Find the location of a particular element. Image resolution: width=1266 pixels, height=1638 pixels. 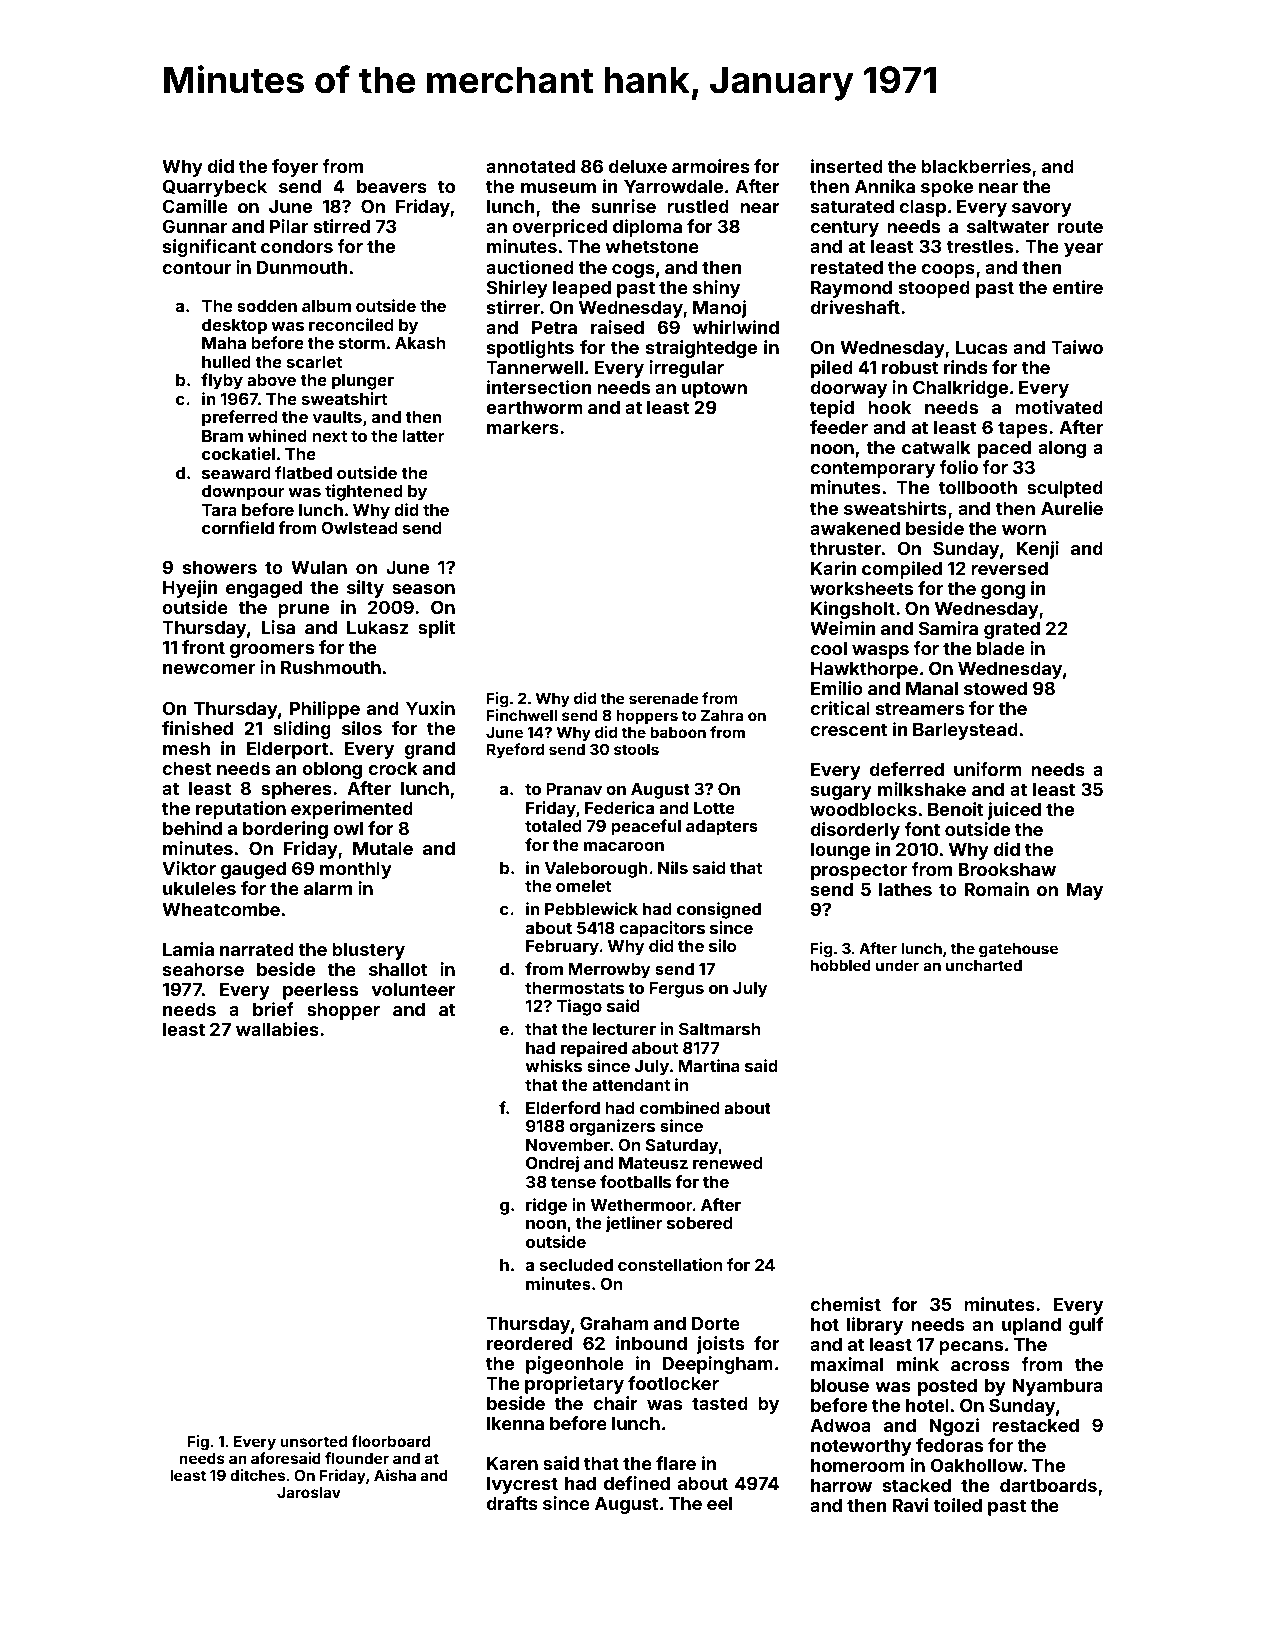

Karin is located at coordinates (833, 568).
